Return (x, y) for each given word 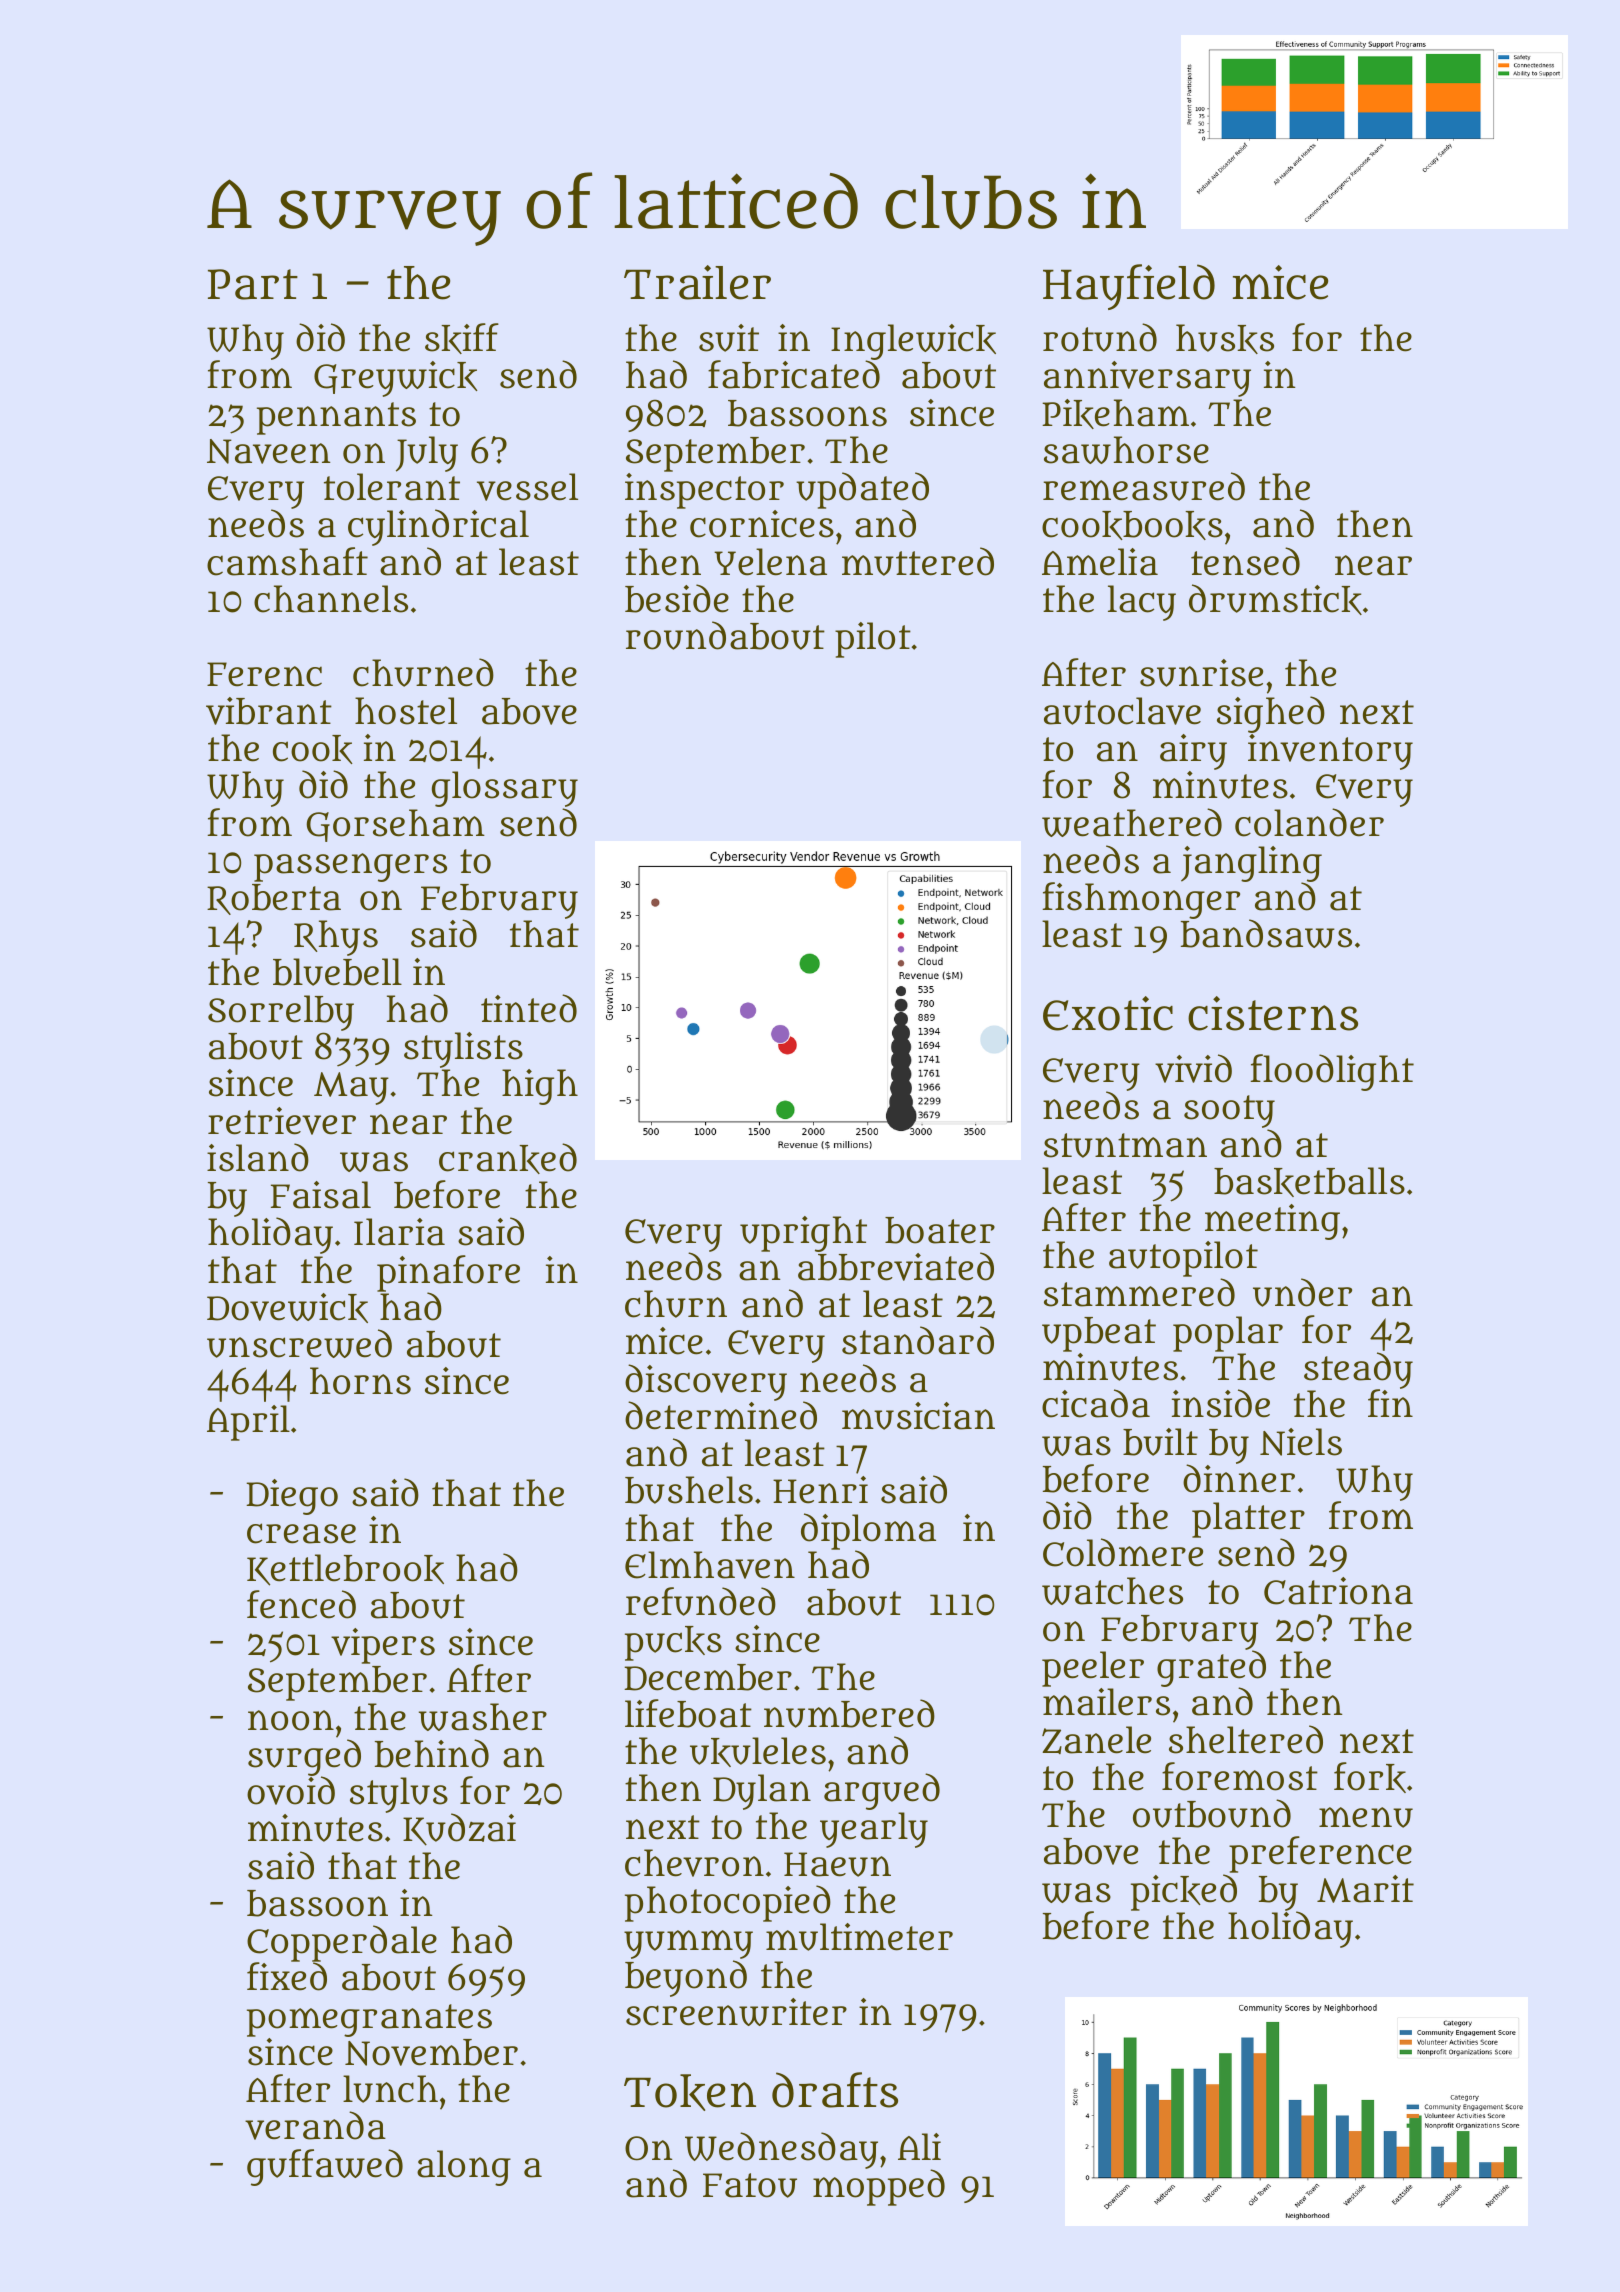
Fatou (750, 2185)
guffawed (325, 2167)
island (258, 1157)
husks (1225, 339)
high (540, 1087)
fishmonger (1141, 901)
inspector (704, 491)
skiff (462, 338)
